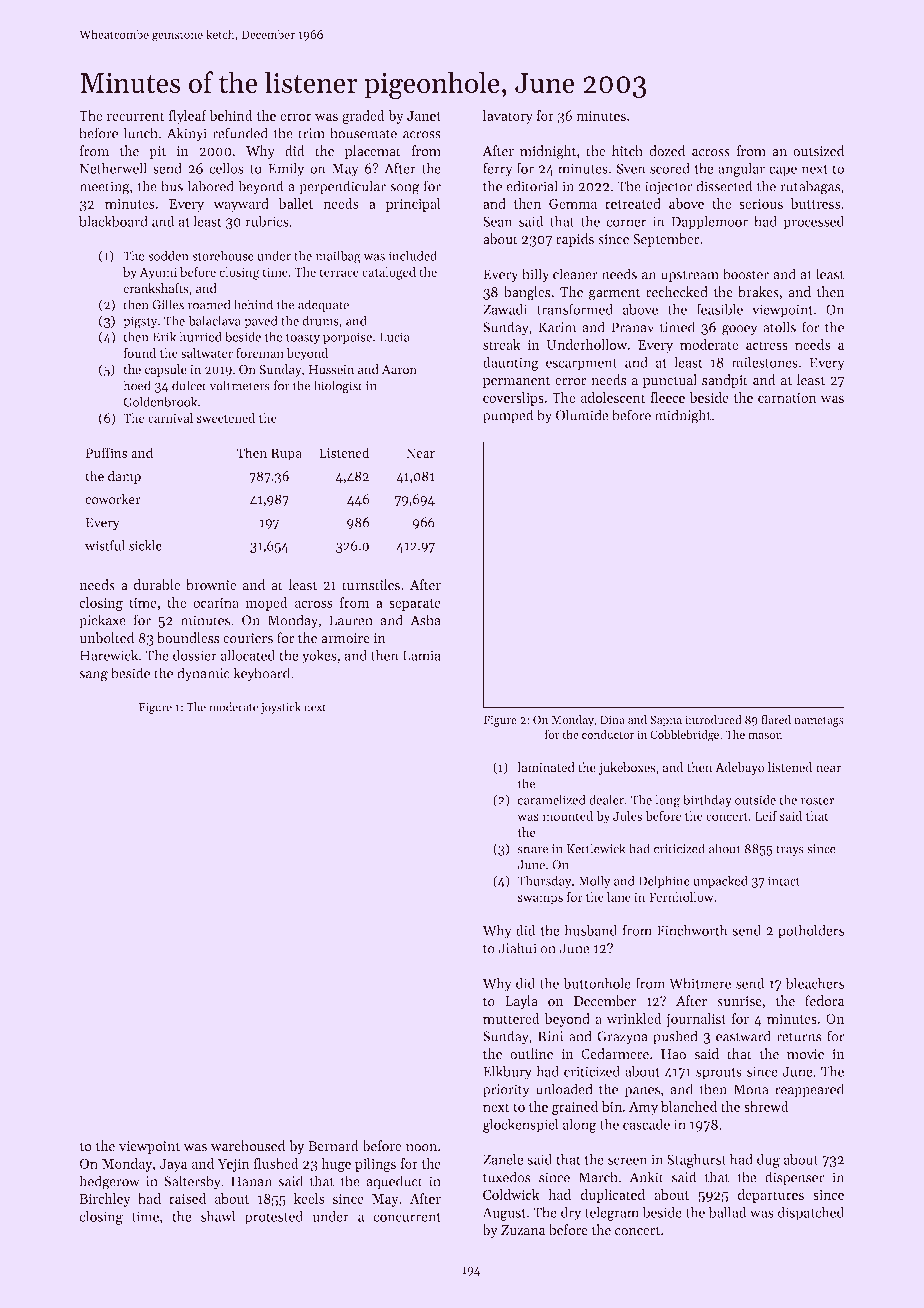  I want to click on dozed, so click(667, 151).
